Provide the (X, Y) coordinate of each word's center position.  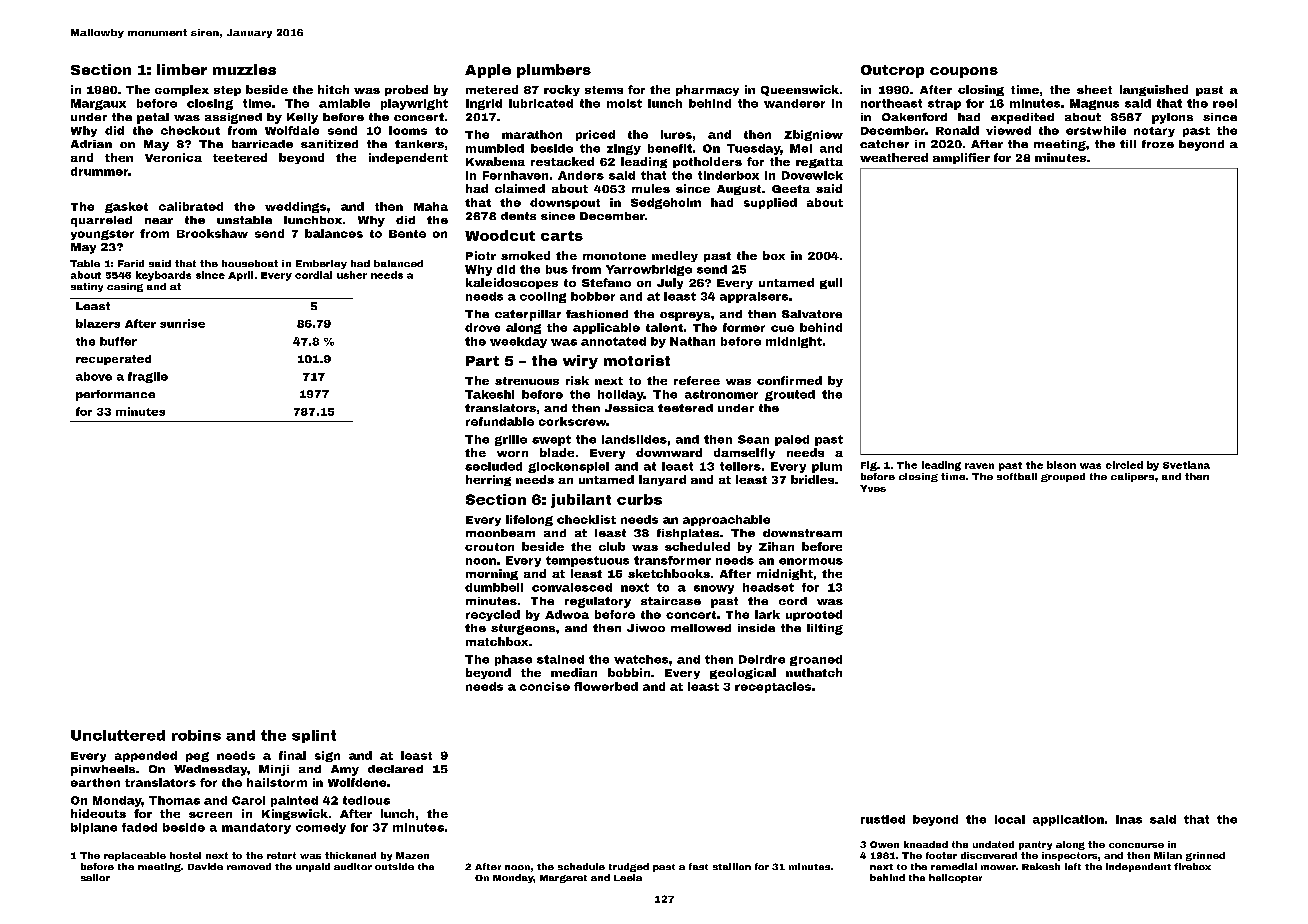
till (1128, 144)
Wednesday (210, 770)
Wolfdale (292, 130)
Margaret (563, 879)
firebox (1192, 866)
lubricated (541, 103)
